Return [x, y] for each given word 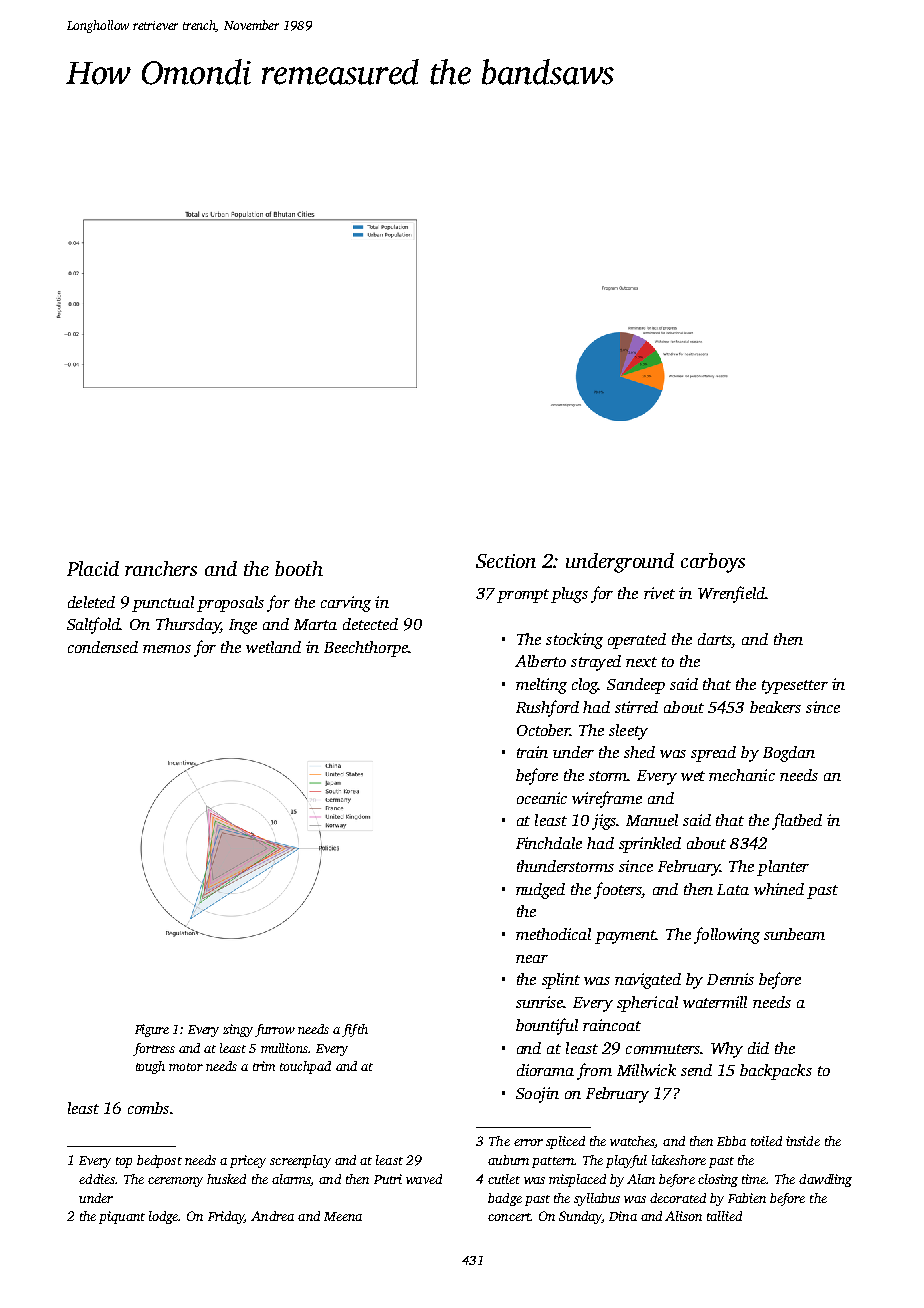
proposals [230, 604]
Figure [152, 1030]
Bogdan [789, 754]
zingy [238, 1030]
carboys [713, 563]
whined [779, 889]
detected [370, 624]
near [532, 959]
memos [167, 649]
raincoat [612, 1025]
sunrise [540, 1002]
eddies [97, 1179]
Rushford [547, 708]
